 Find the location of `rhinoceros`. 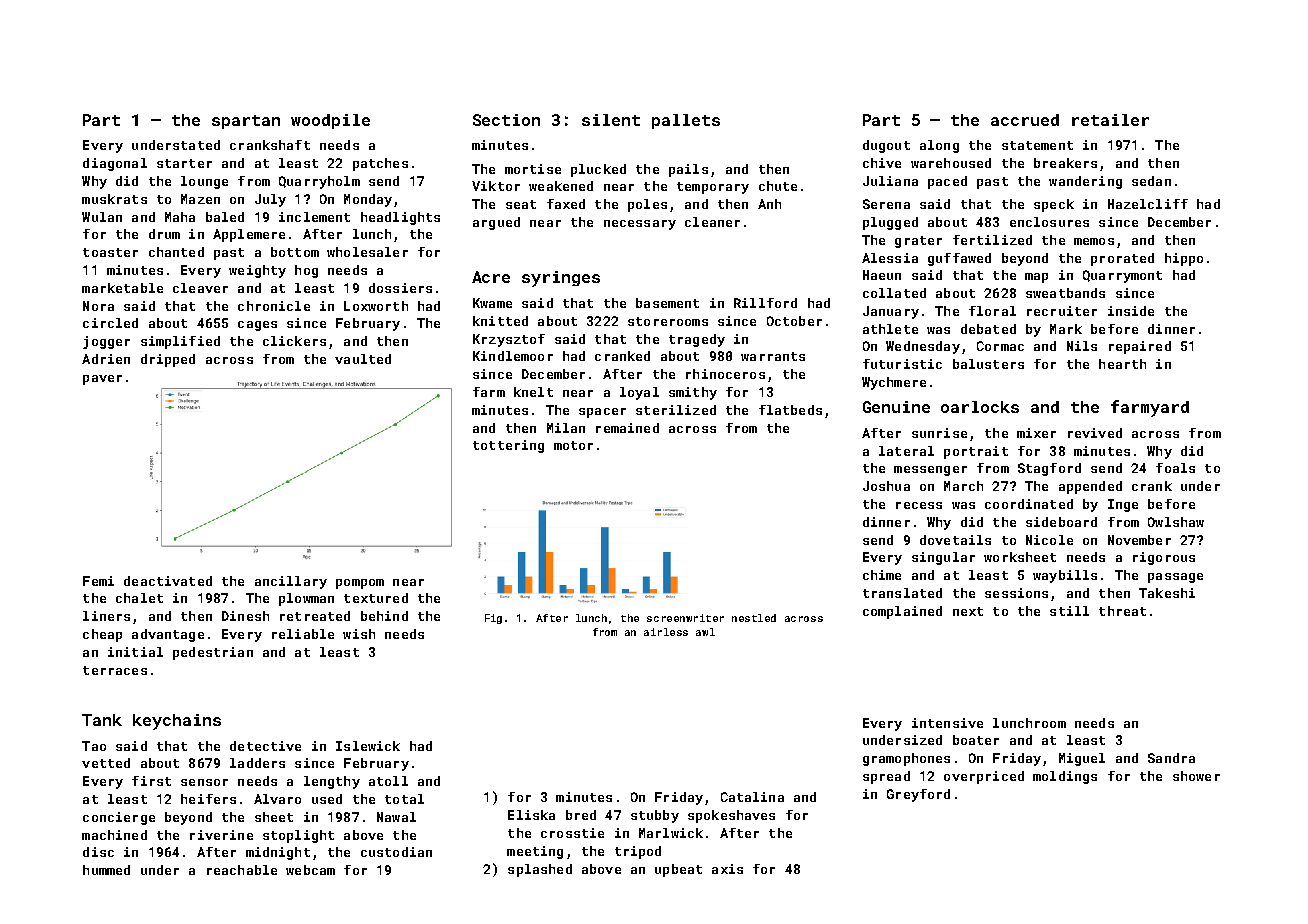

rhinoceros is located at coordinates (725, 374).
